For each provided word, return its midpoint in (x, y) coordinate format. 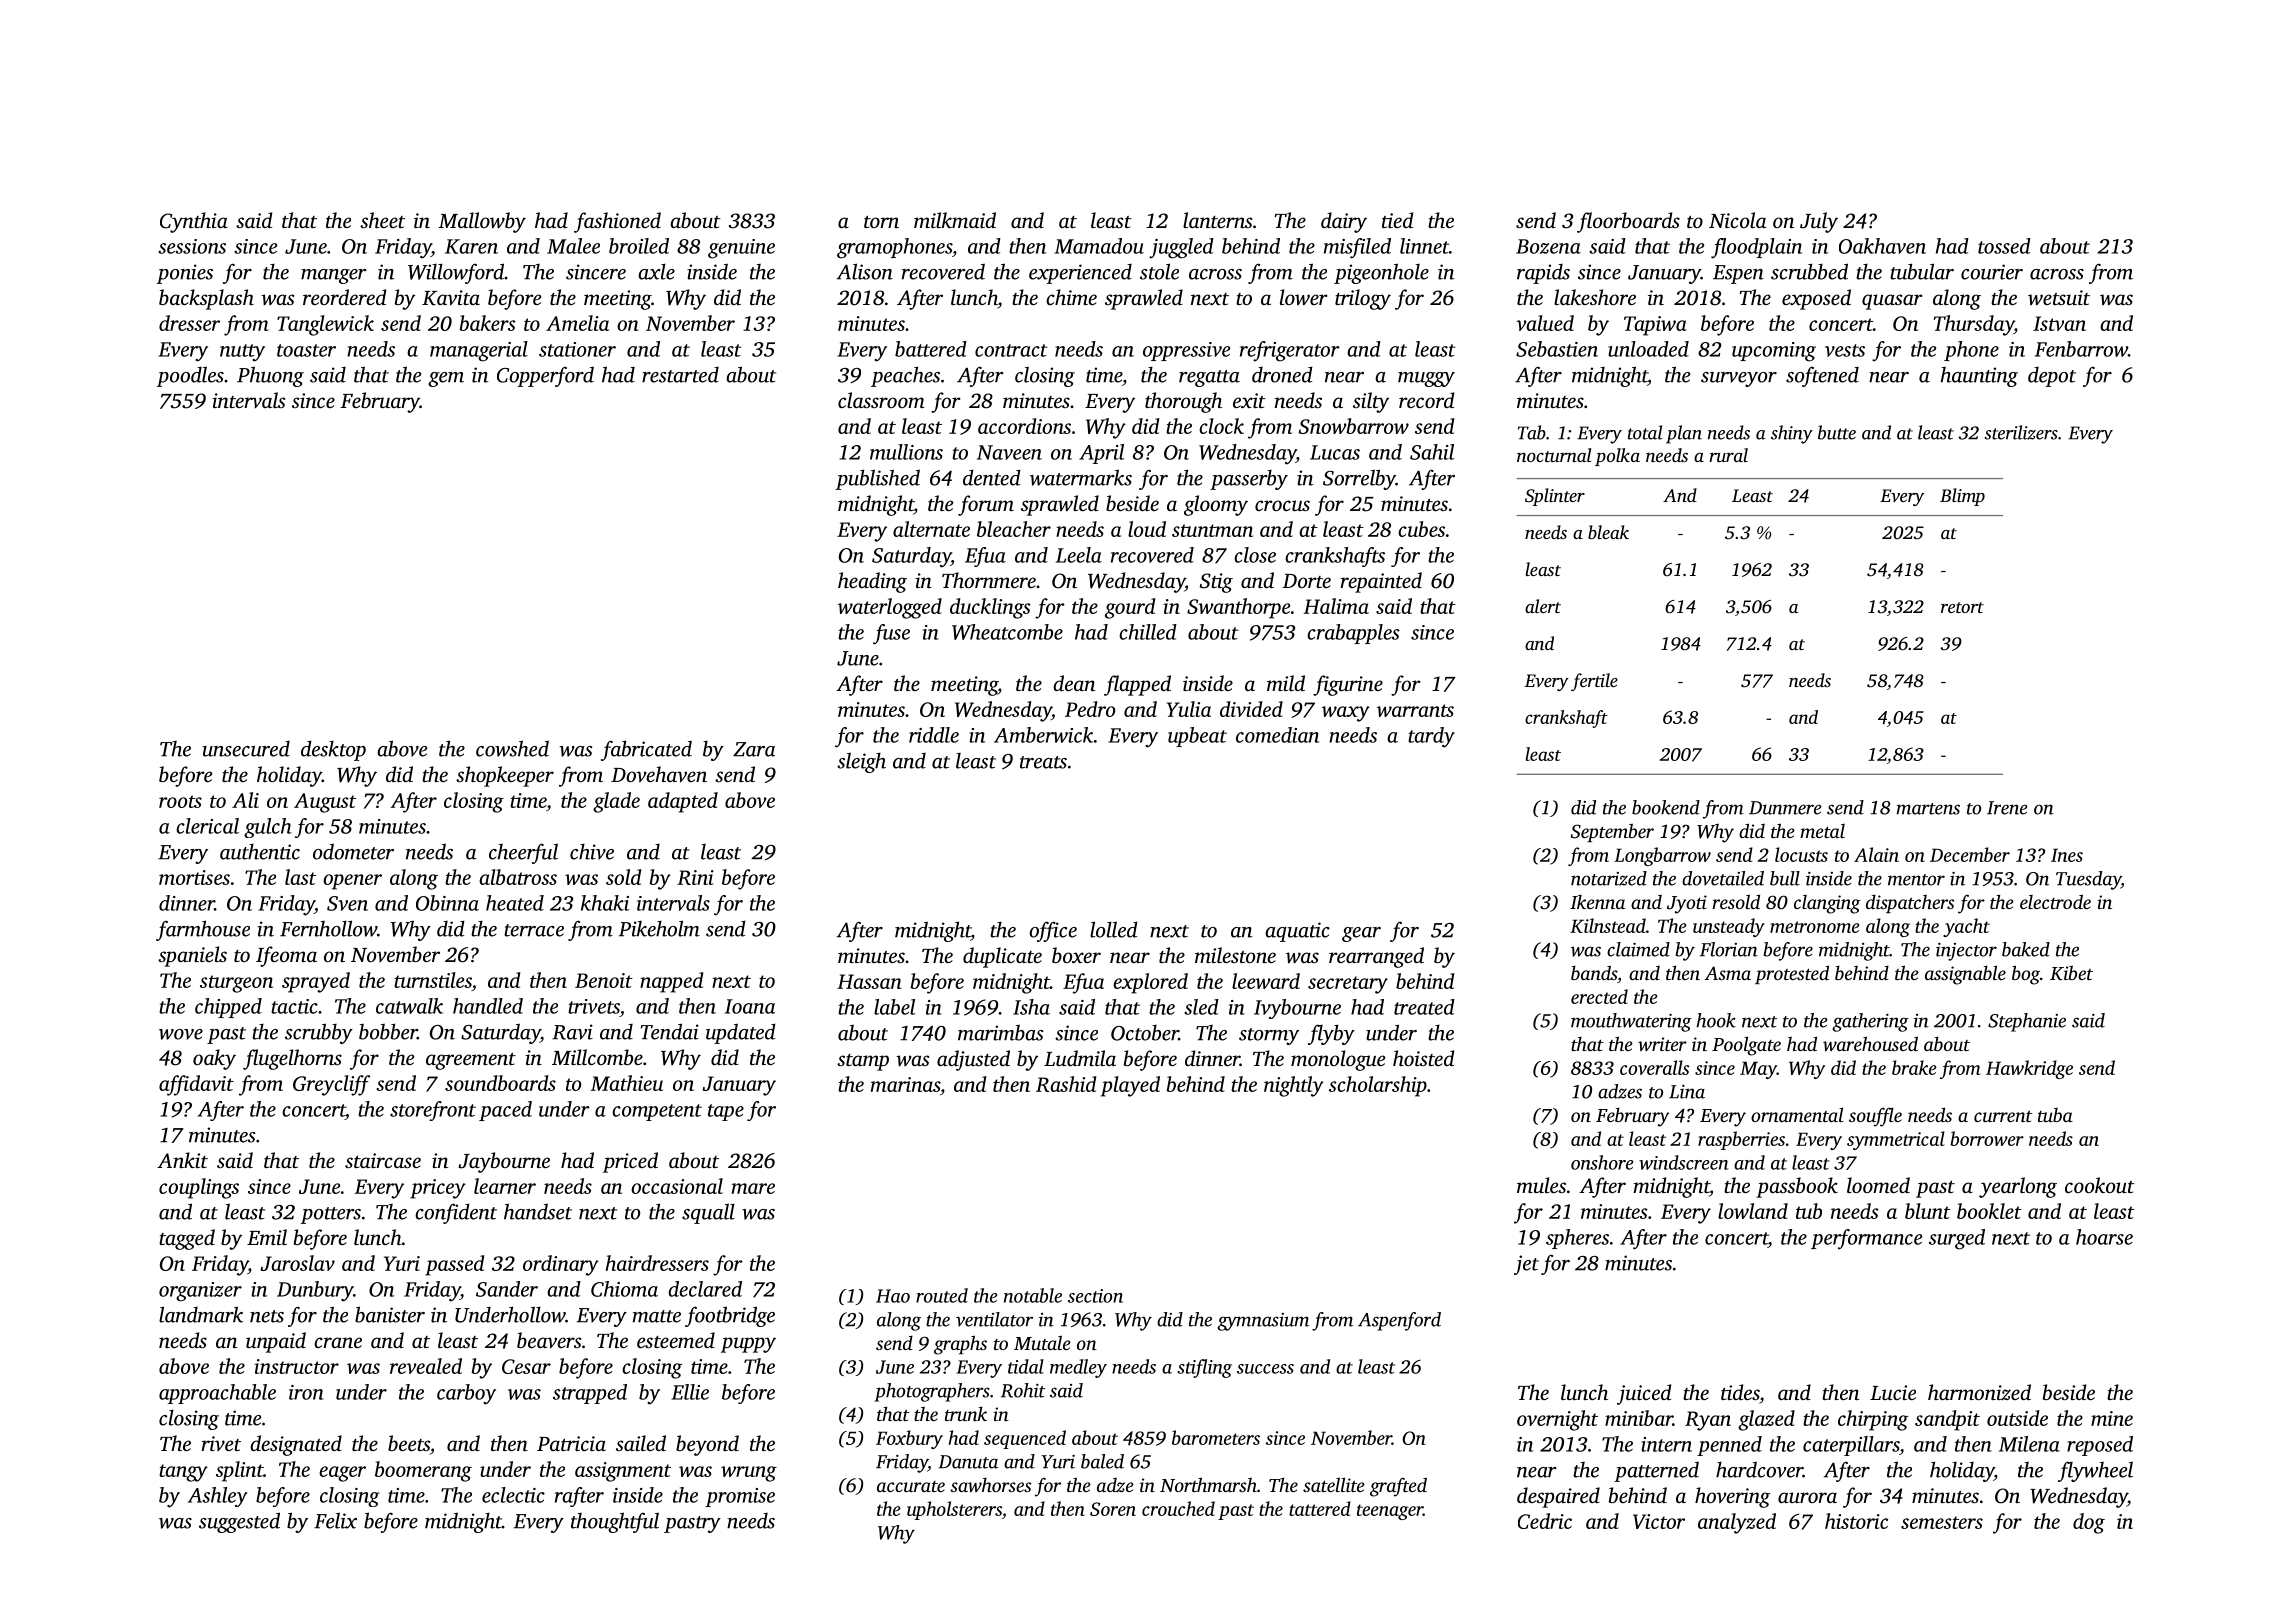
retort (1962, 607)
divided (1251, 709)
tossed (2004, 246)
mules (1541, 1185)
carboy (466, 1394)
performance (1866, 1239)
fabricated (646, 750)
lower (1304, 297)
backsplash (206, 299)
